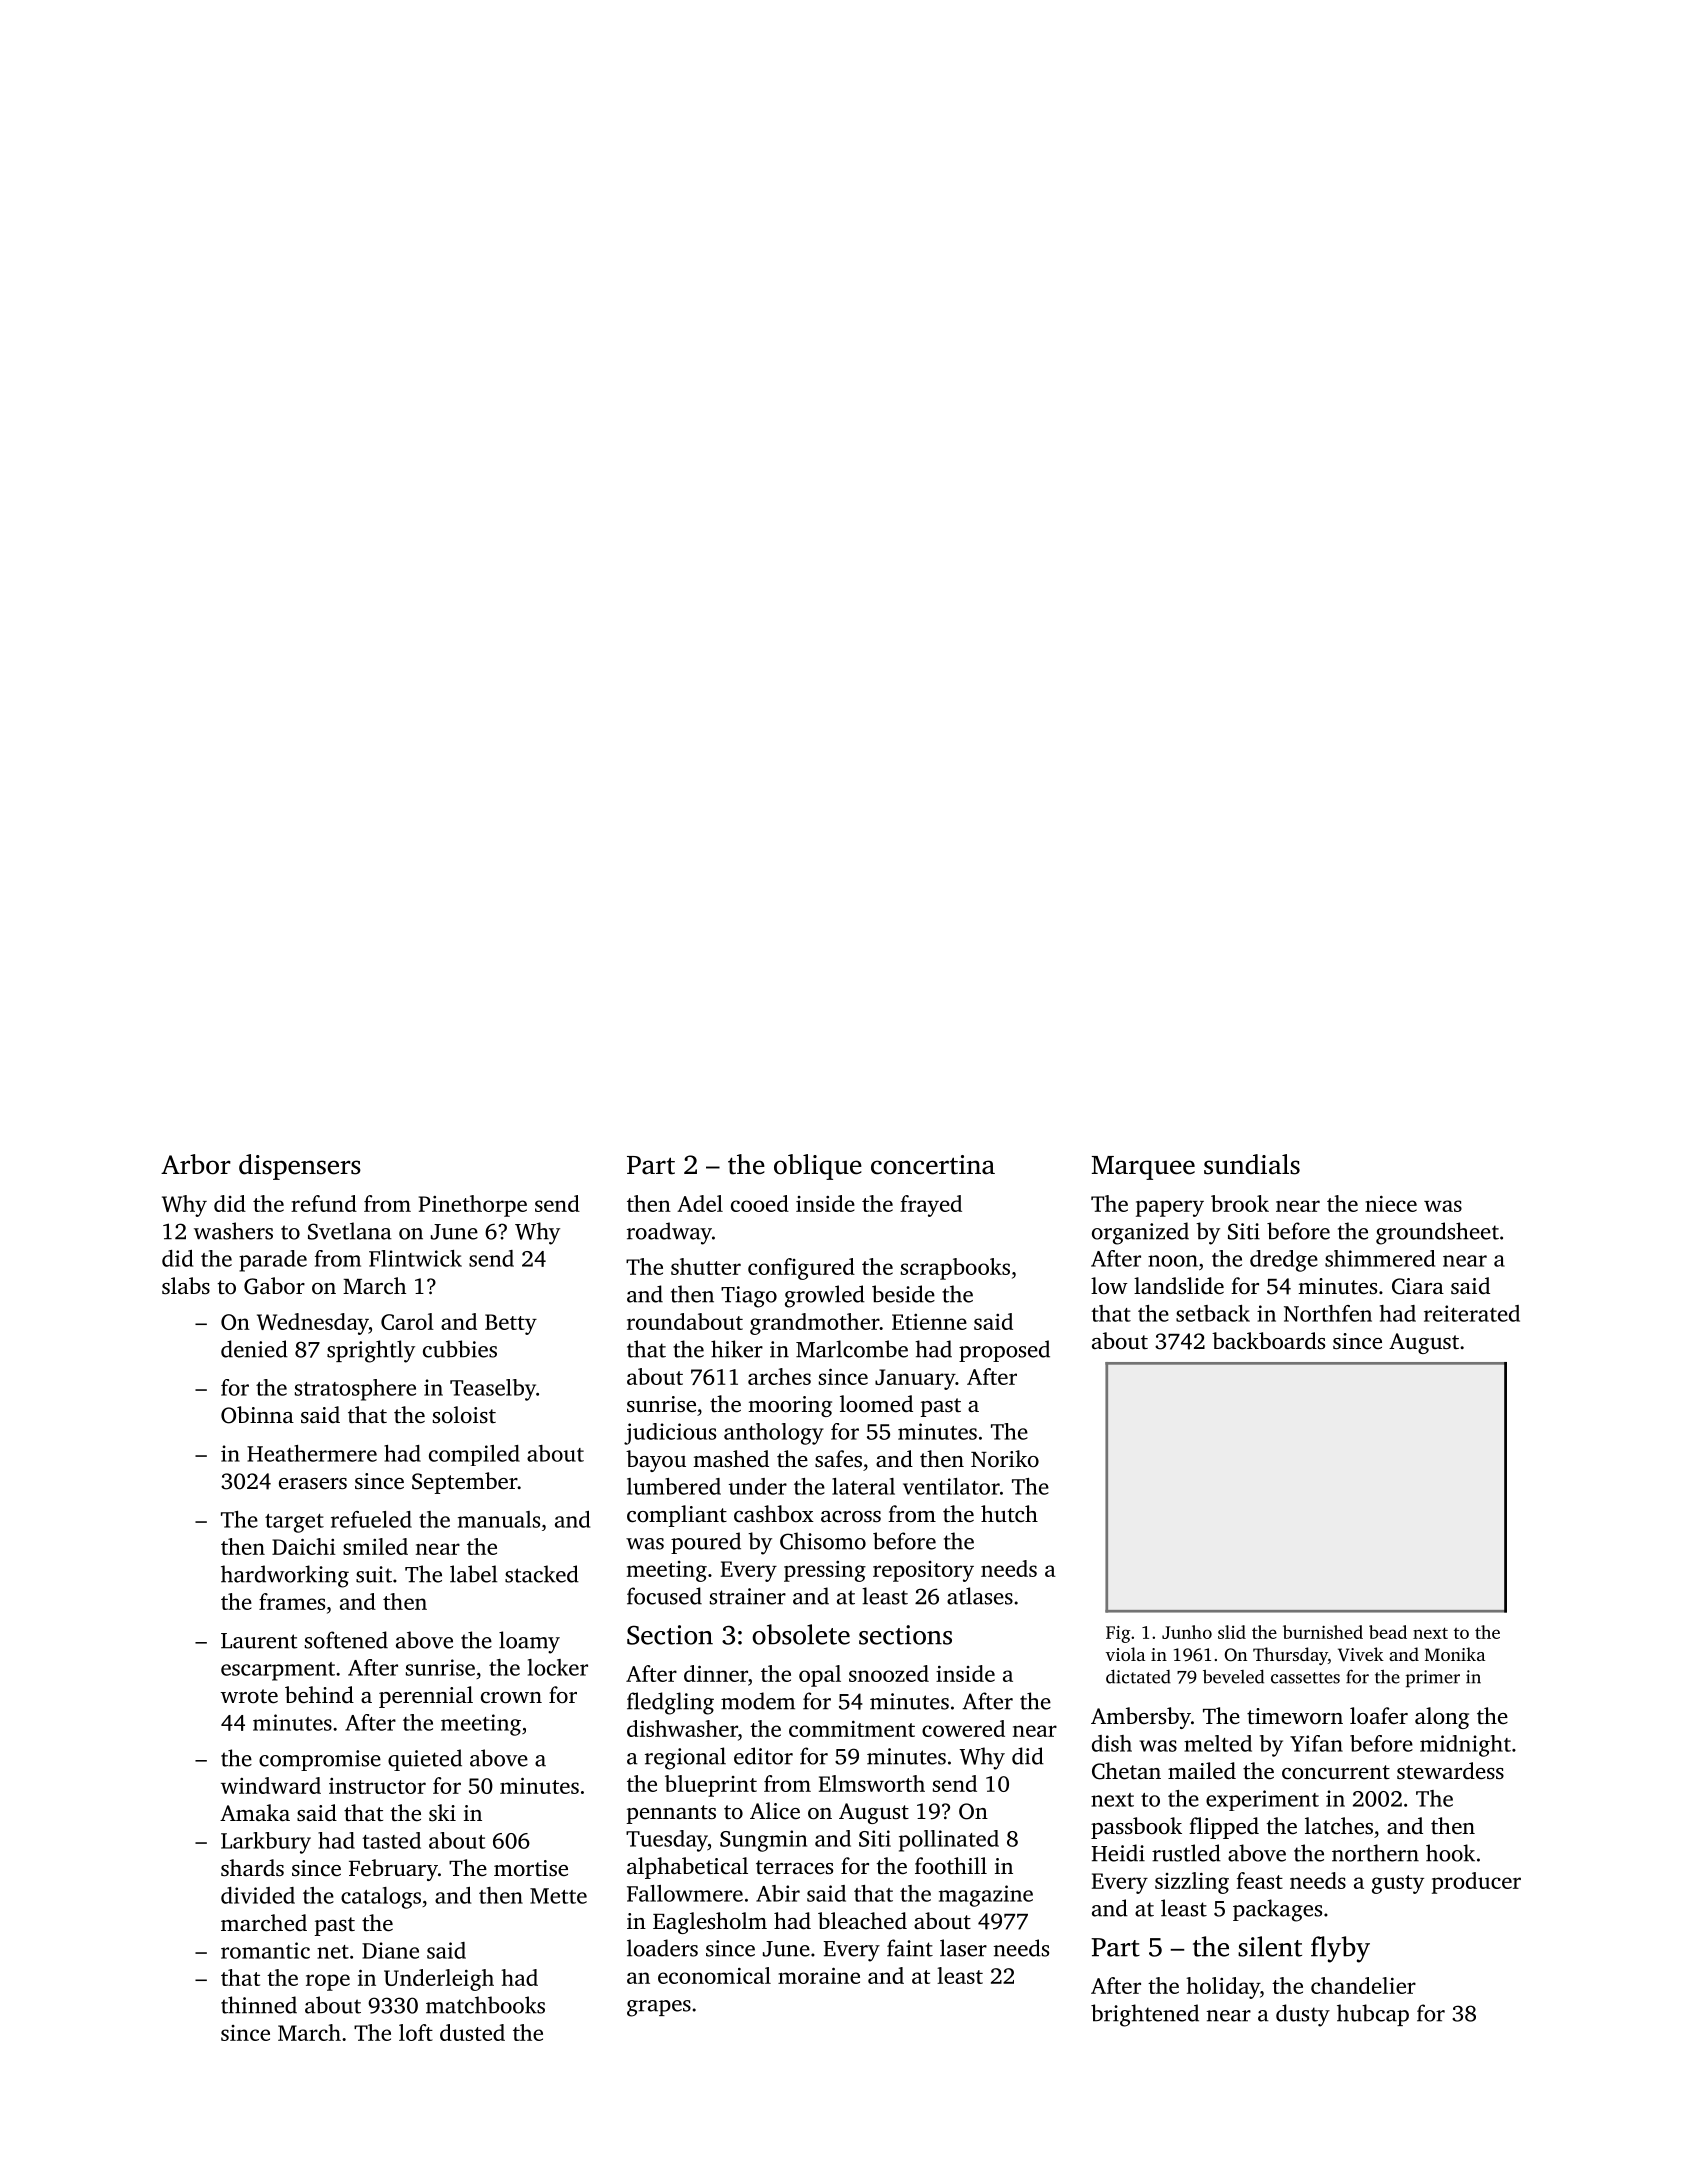 This document has height=2178, width=1683. I want to click on sundials, so click(1252, 1164).
